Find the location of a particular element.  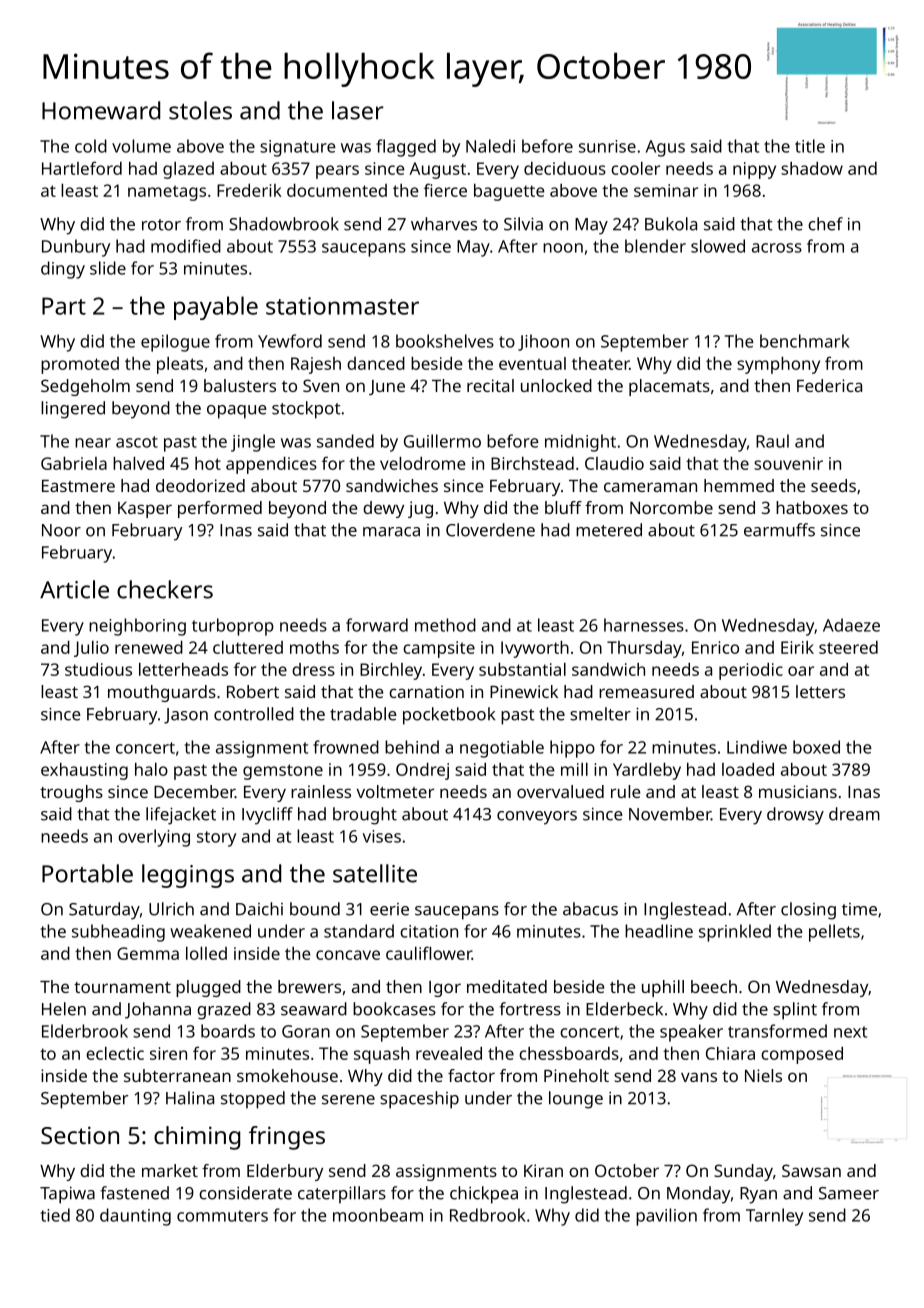

bookcases is located at coordinates (394, 1009).
